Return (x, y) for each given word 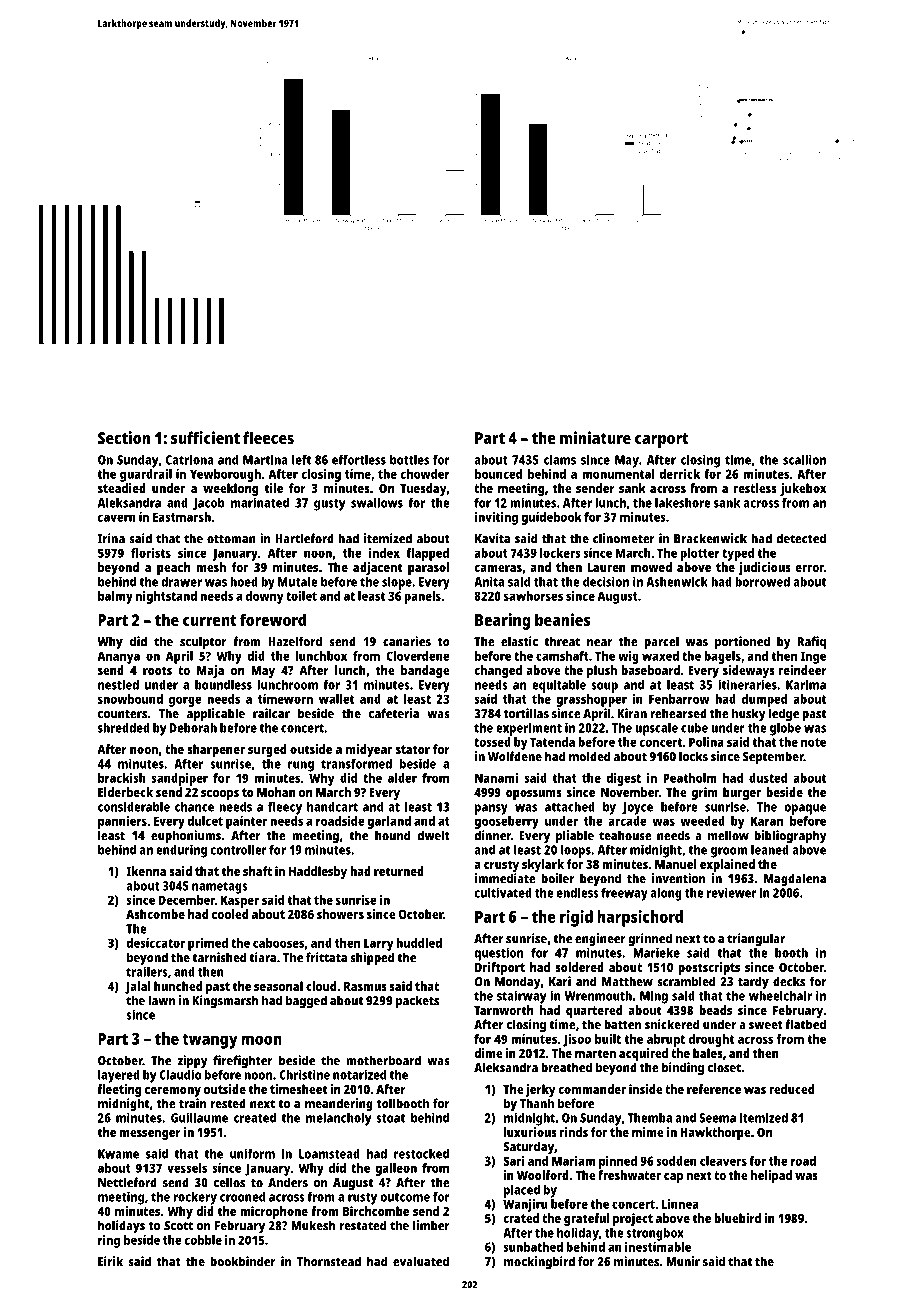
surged (267, 750)
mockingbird (539, 1263)
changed (498, 671)
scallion (804, 459)
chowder (425, 474)
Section (124, 437)
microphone (274, 1212)
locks (693, 756)
